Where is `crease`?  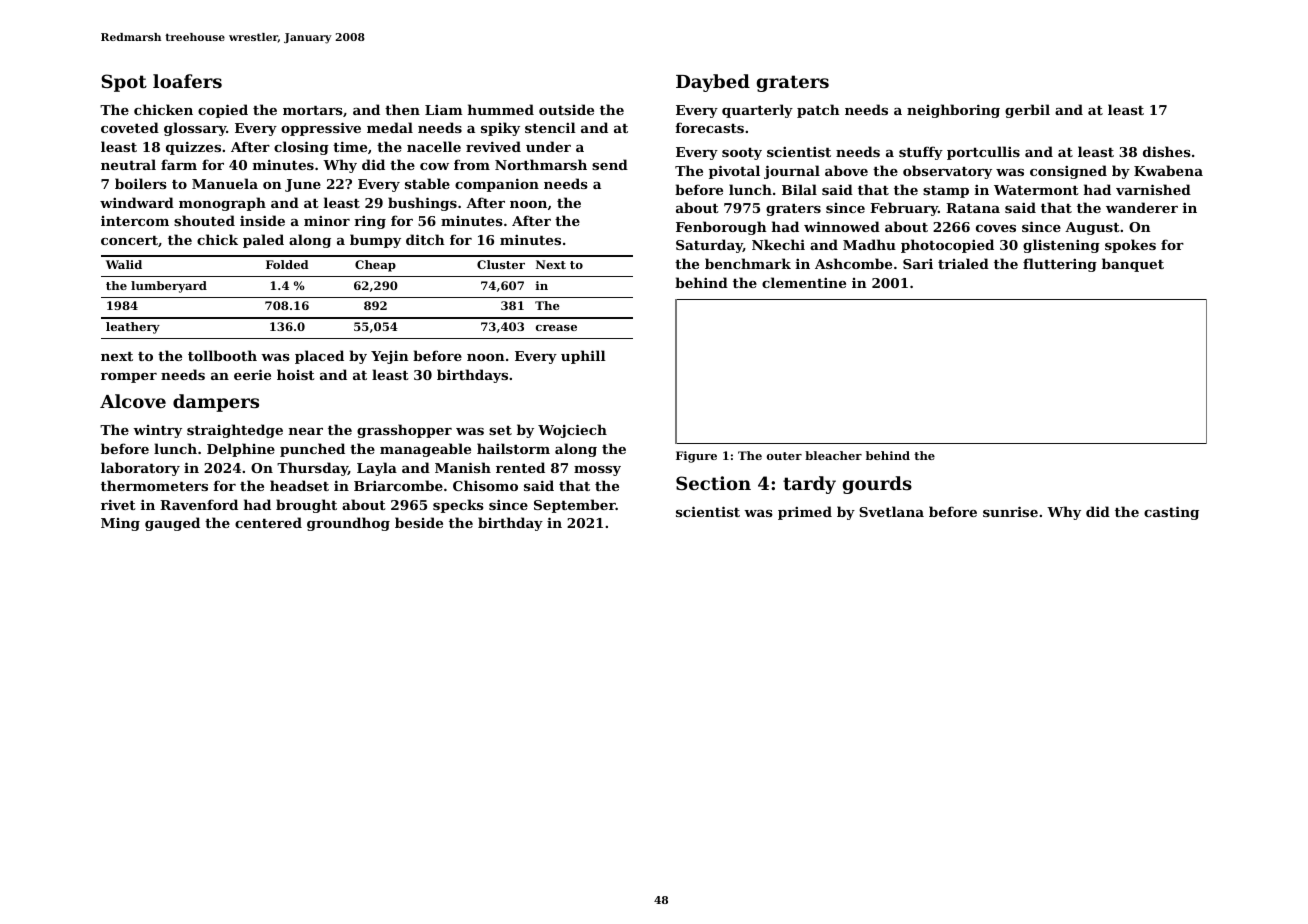
crease is located at coordinates (556, 328).
